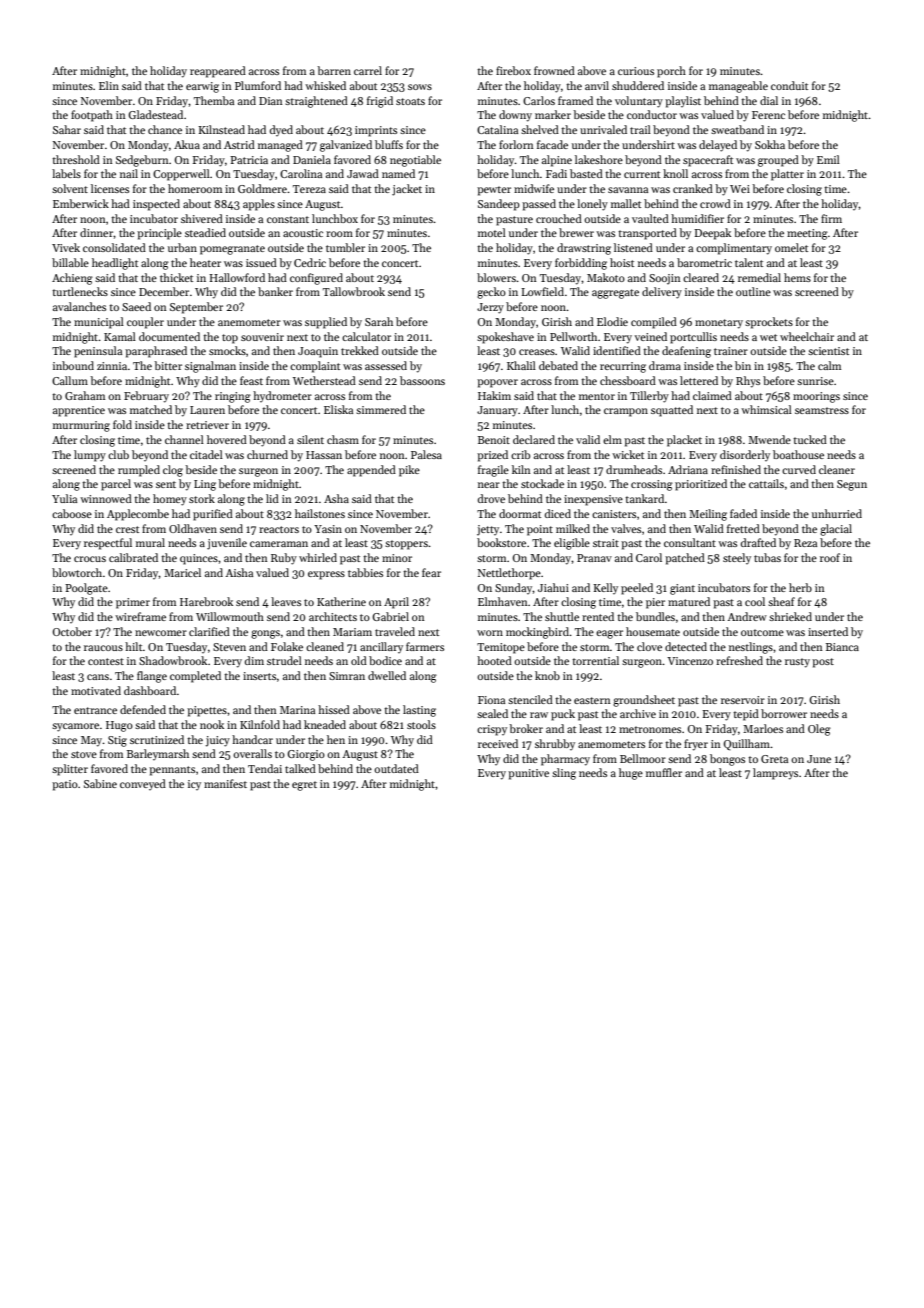  Describe the element at coordinates (719, 324) in the image. I see `monetary` at that location.
